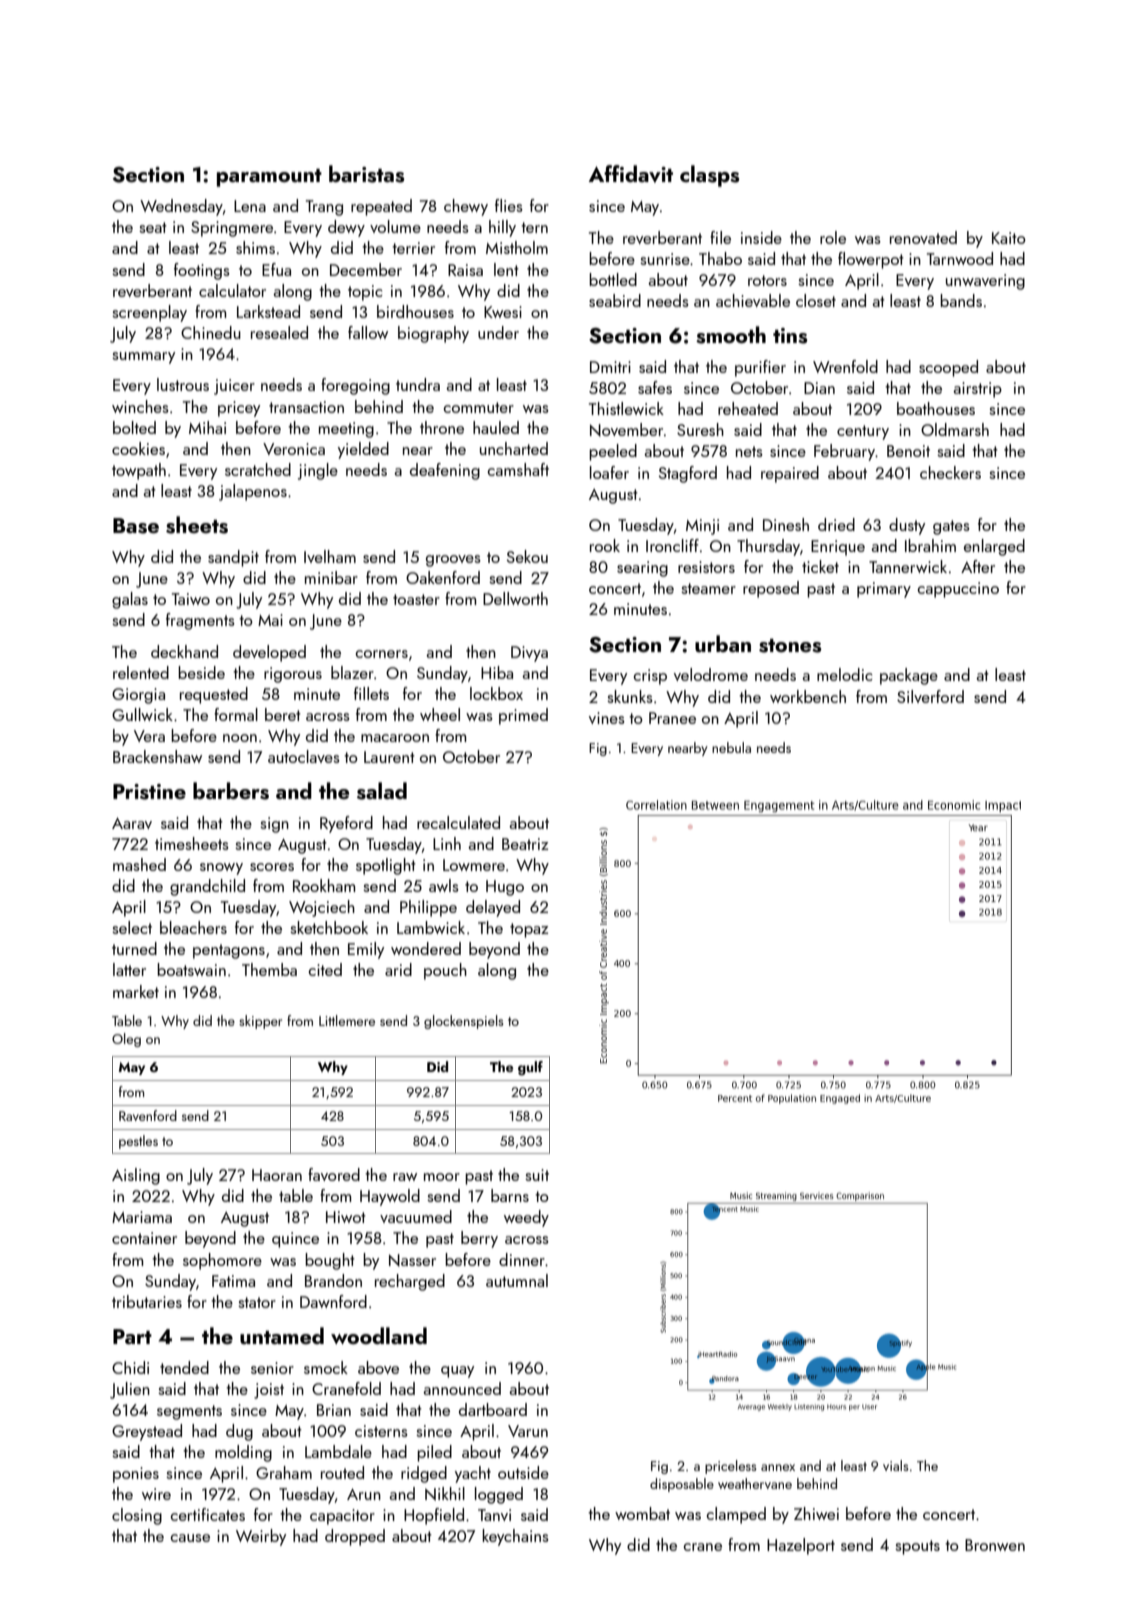 This page has height=1609, width=1138. I want to click on nebula, so click(731, 747).
